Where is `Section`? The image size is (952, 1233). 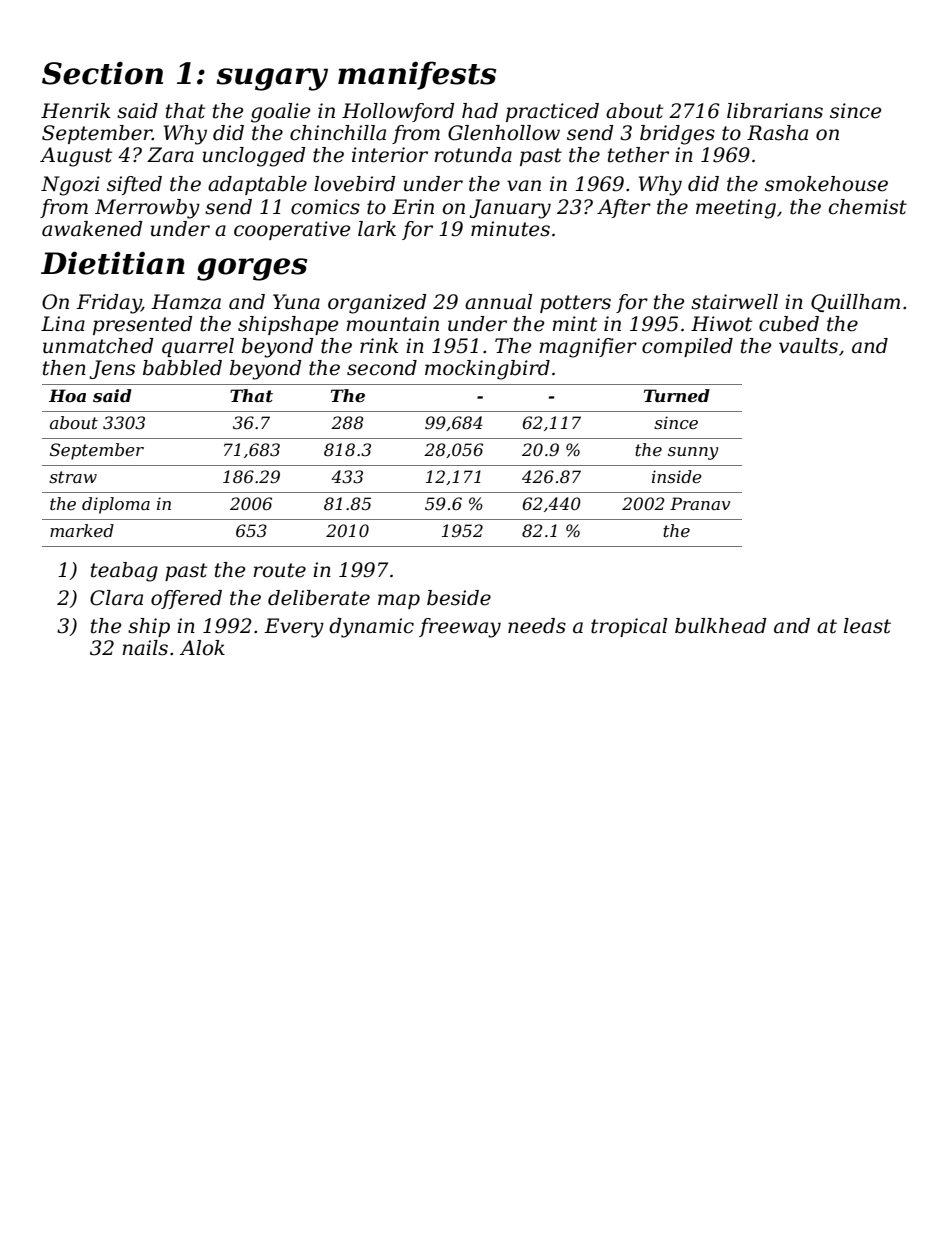 Section is located at coordinates (102, 73).
